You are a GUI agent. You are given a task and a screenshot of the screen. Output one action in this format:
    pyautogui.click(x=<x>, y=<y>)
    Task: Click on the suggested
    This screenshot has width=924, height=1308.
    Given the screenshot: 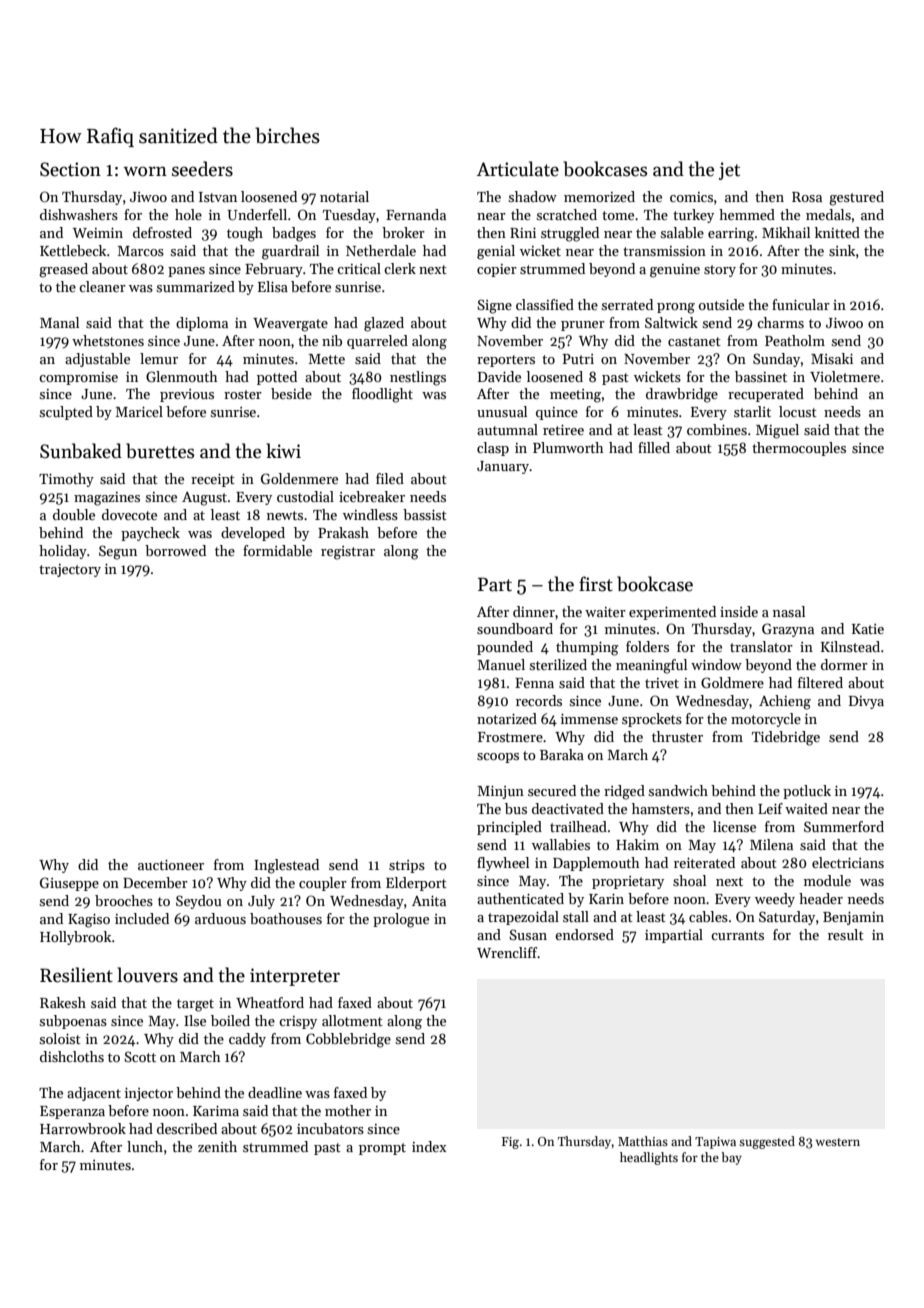 What is the action you would take?
    pyautogui.click(x=767, y=1142)
